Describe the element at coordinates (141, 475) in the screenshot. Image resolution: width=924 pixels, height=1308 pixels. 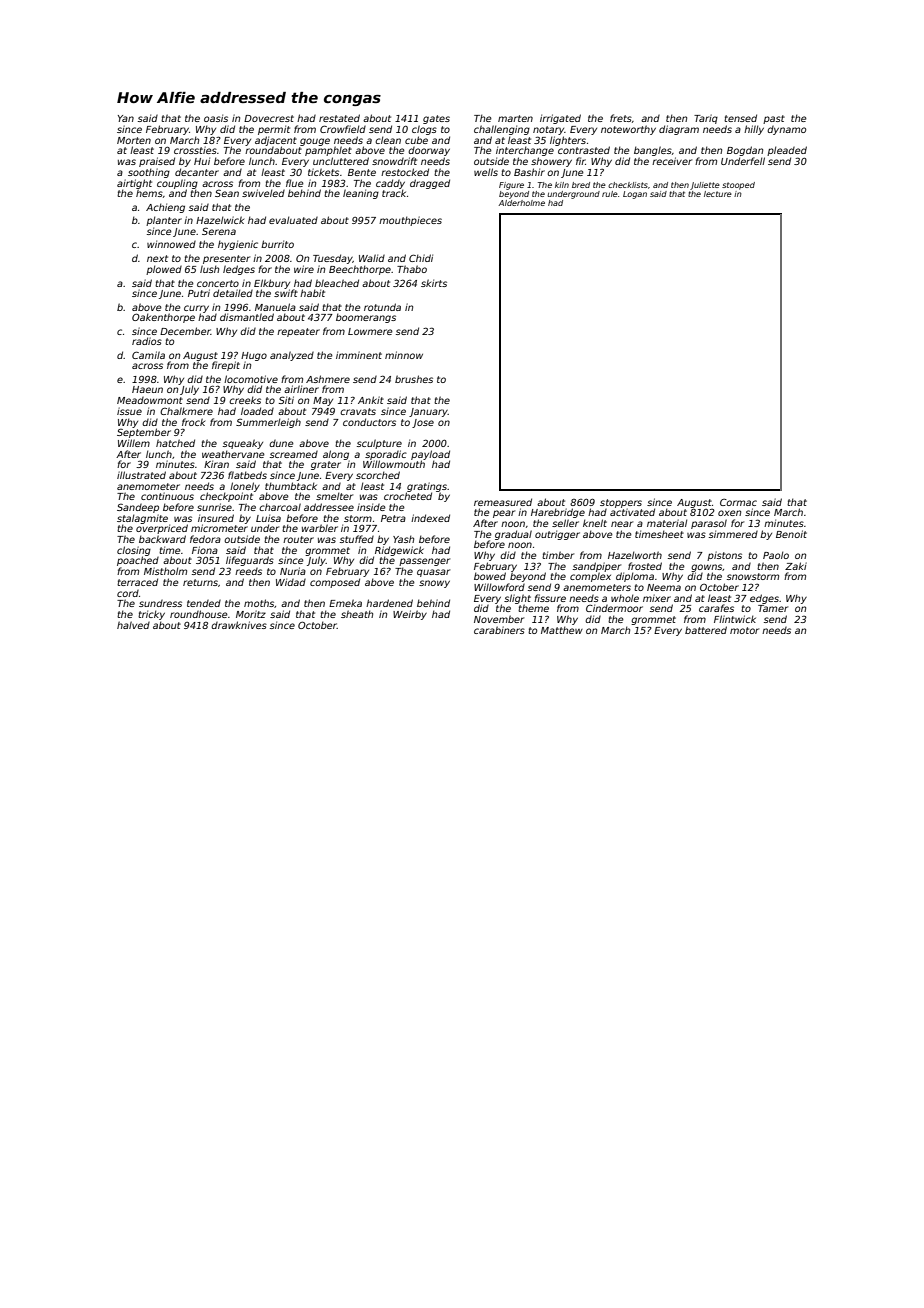
I see `illustrated` at that location.
